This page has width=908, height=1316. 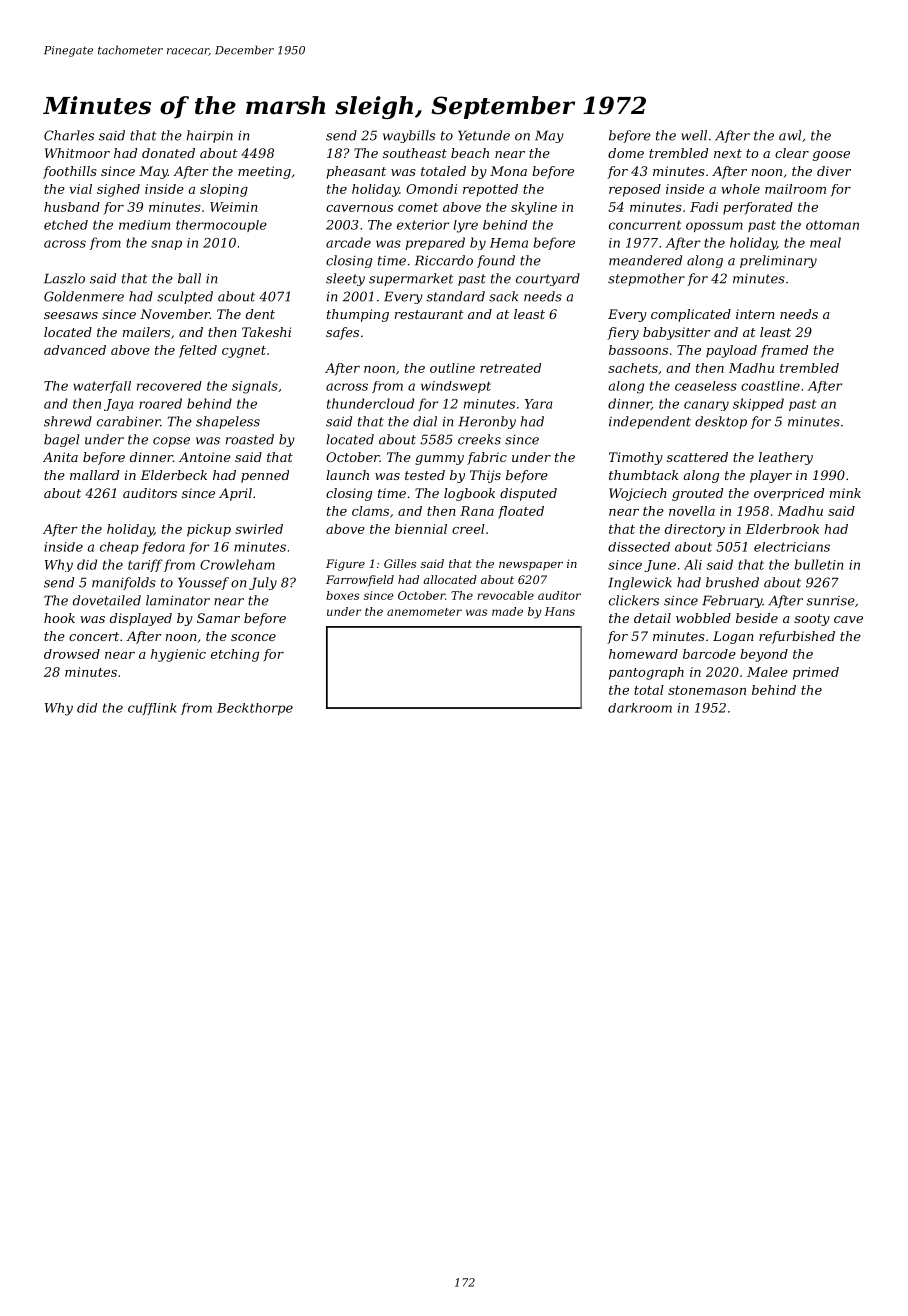 I want to click on intern, so click(x=755, y=314).
